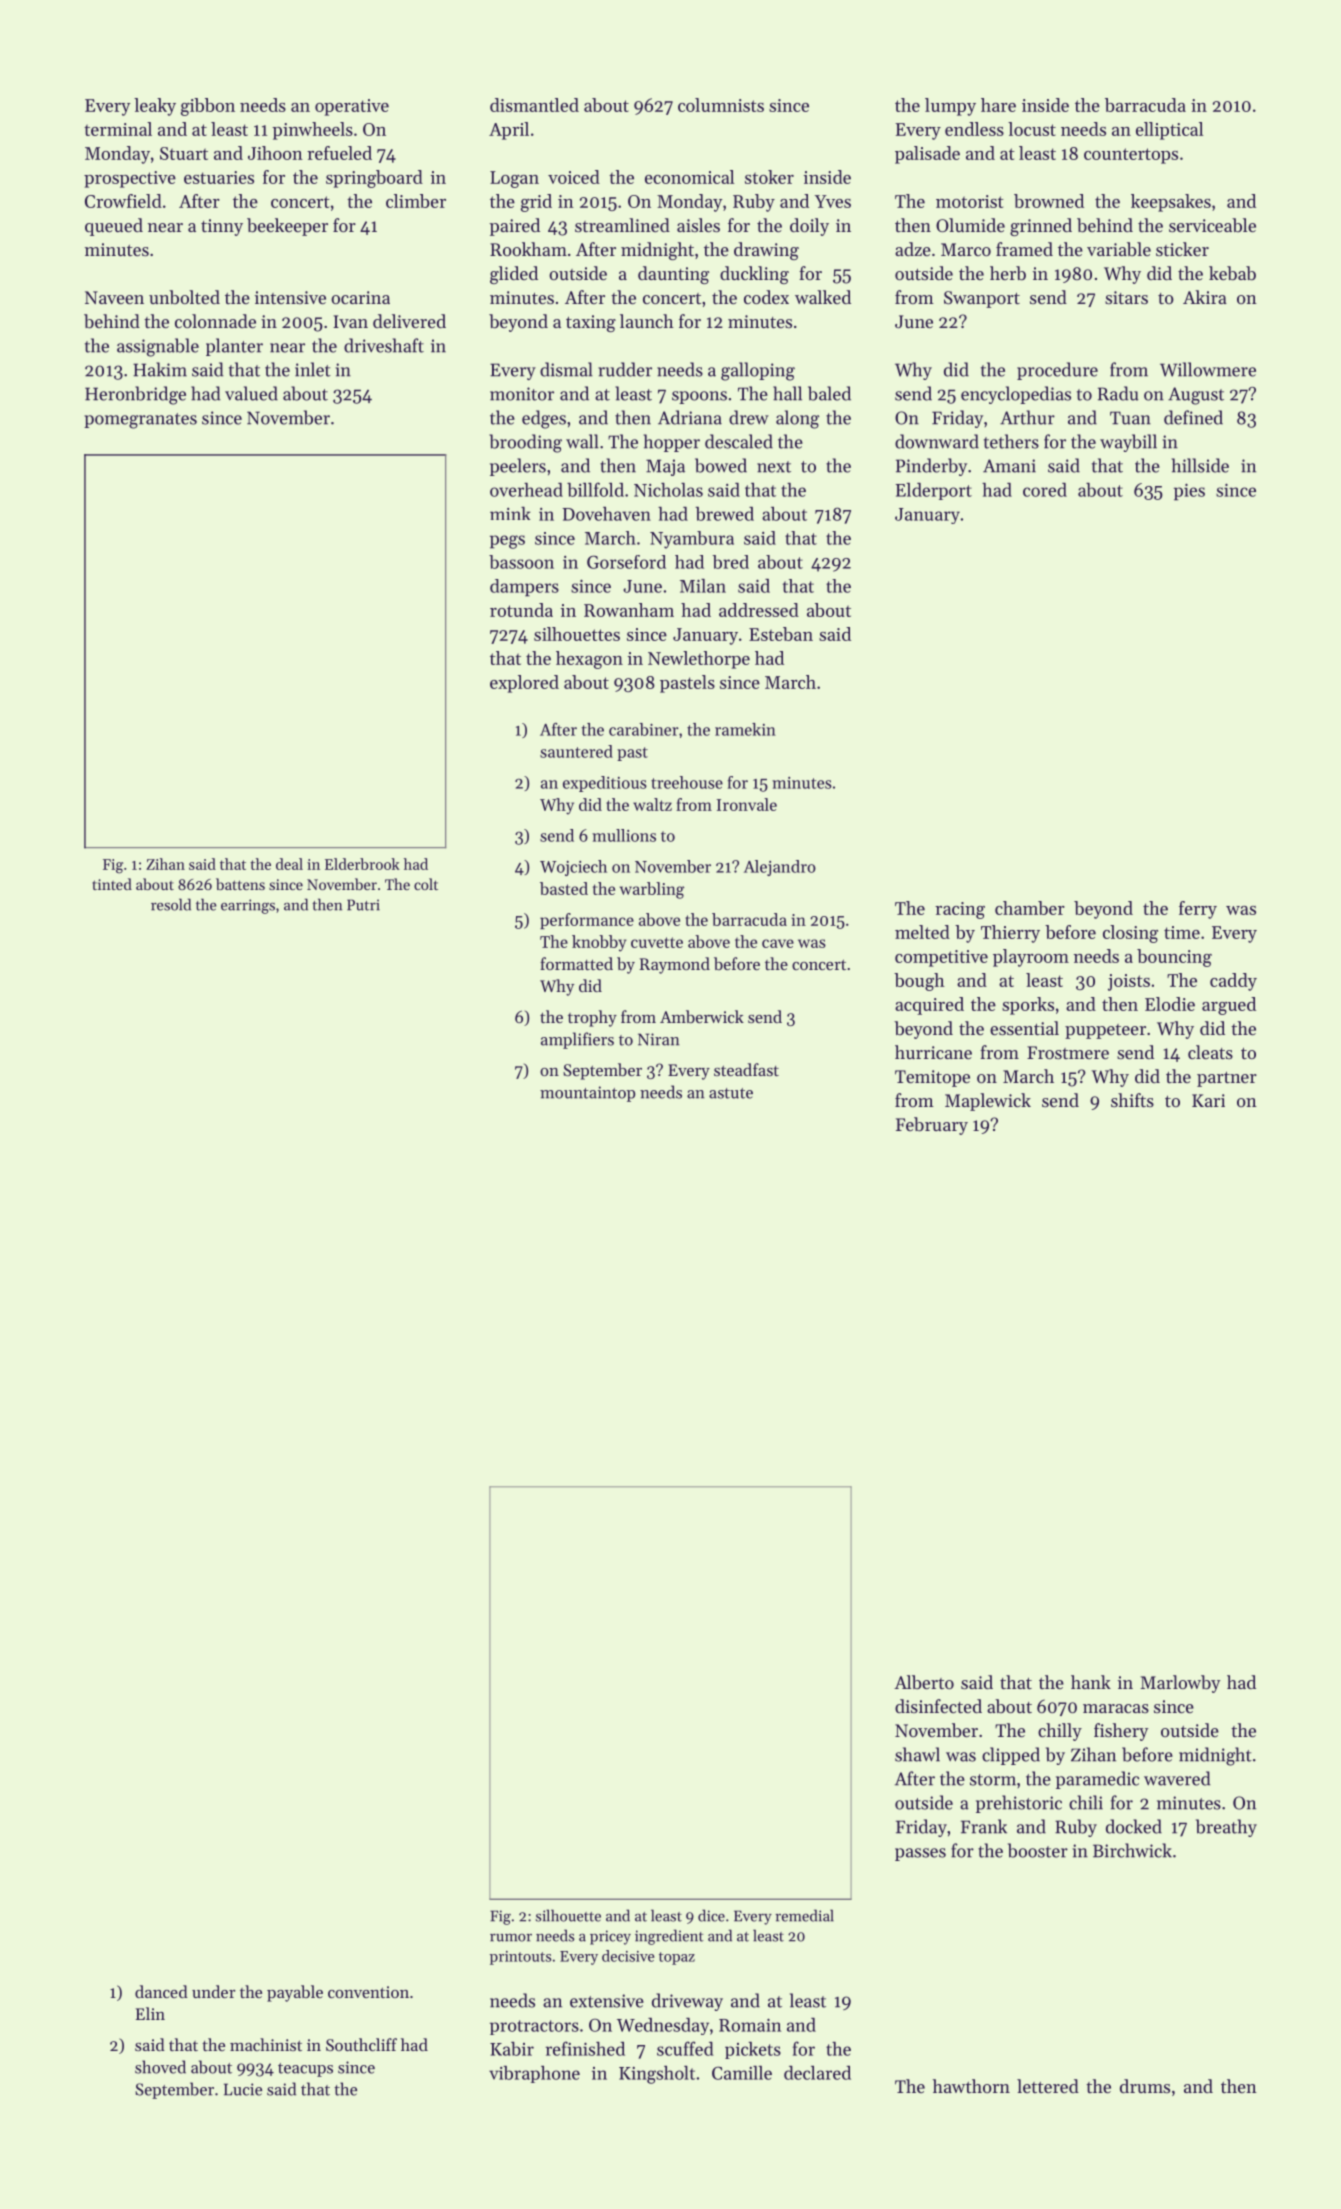 The width and height of the screenshot is (1341, 2209). Describe the element at coordinates (721, 105) in the screenshot. I see `columnists` at that location.
